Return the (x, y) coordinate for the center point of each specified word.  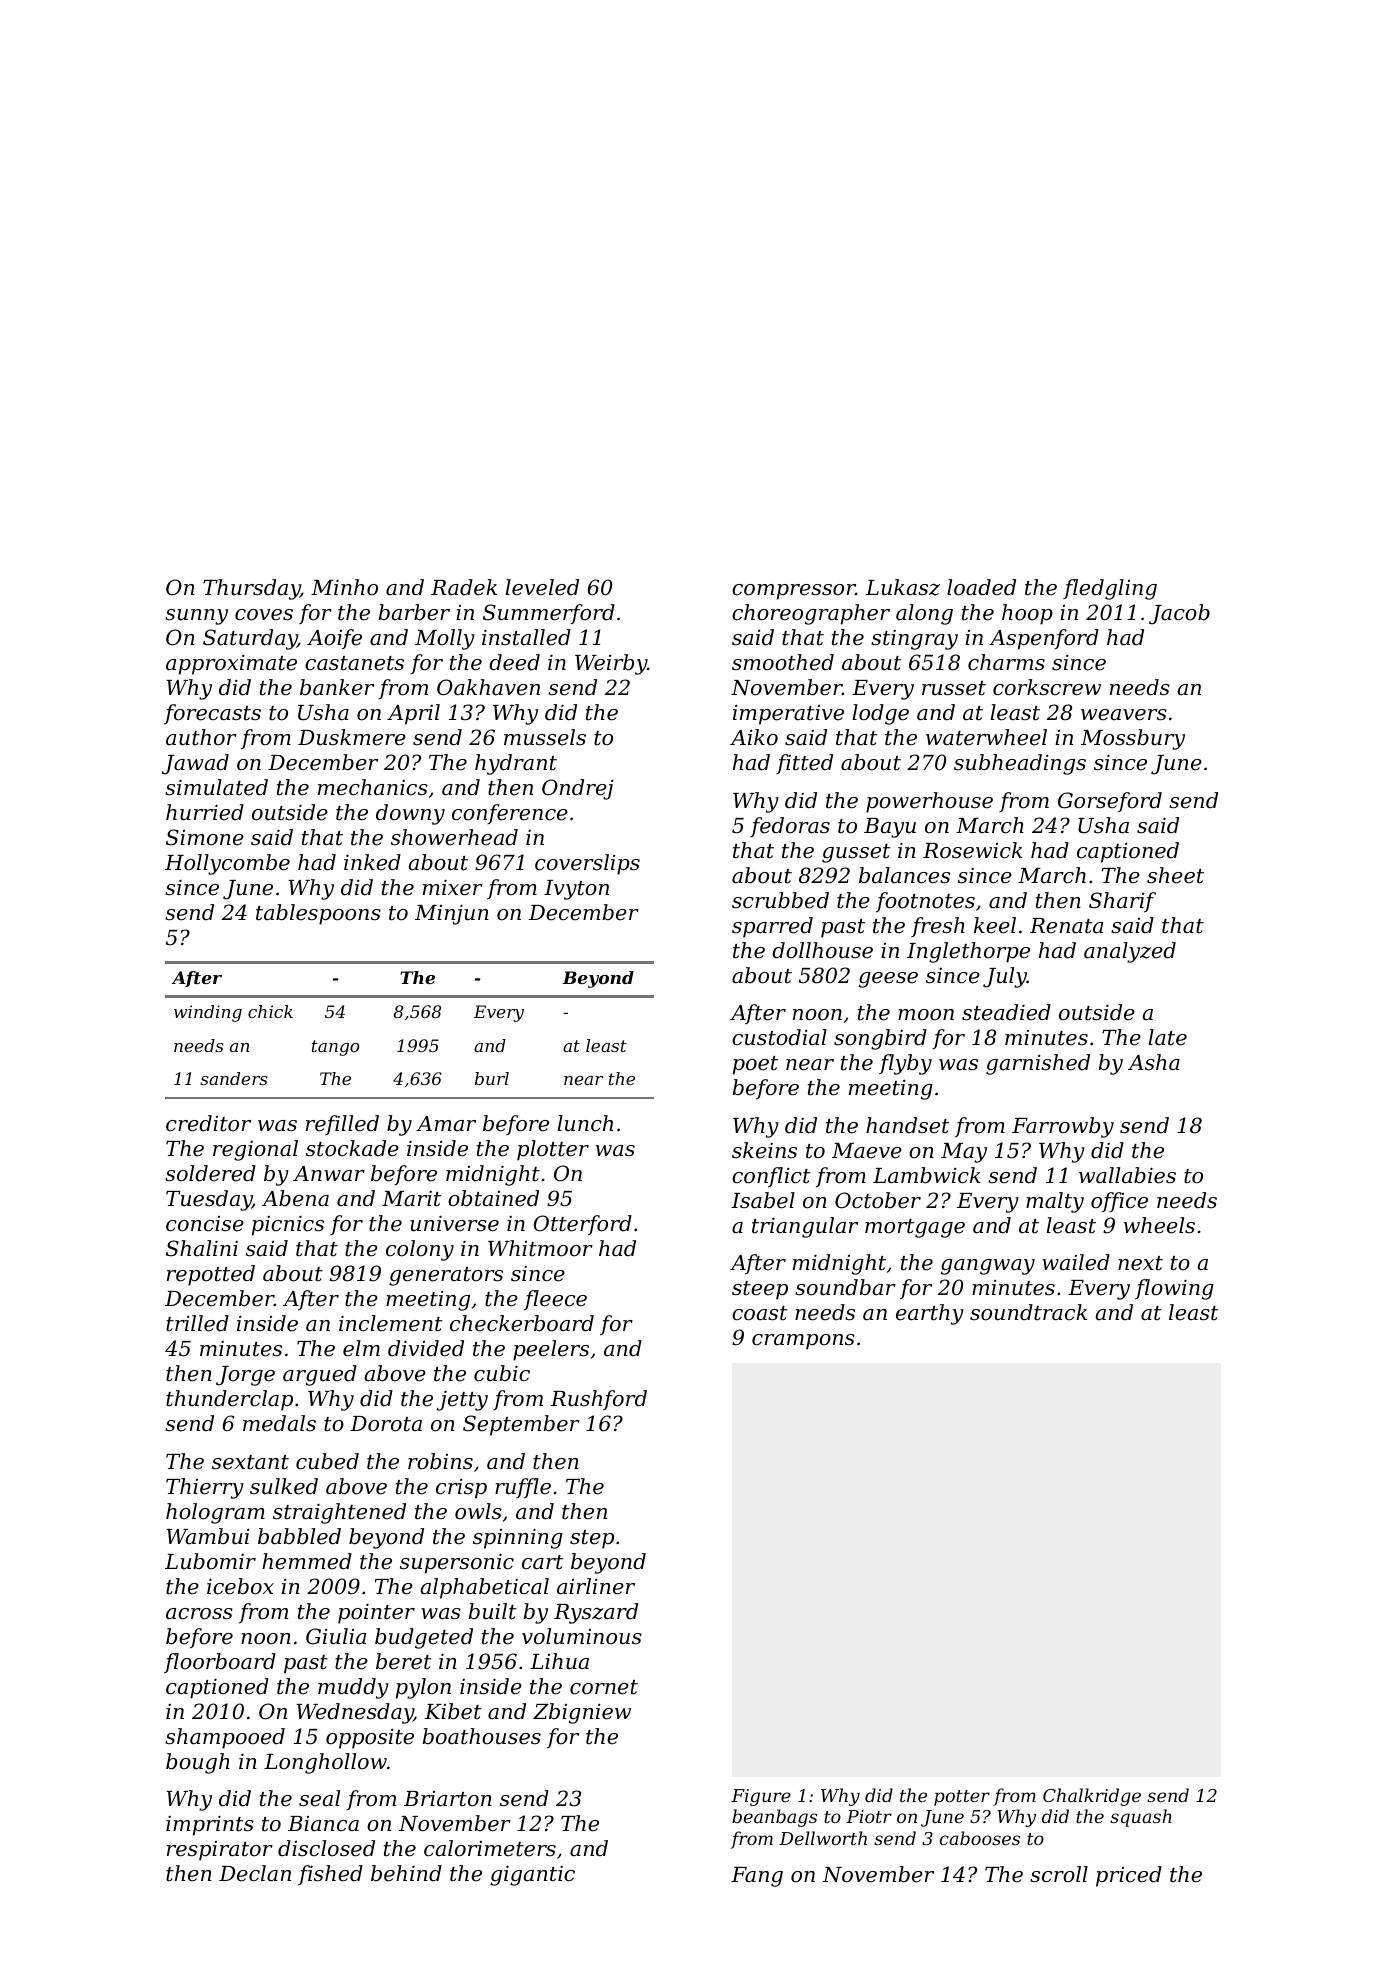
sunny (196, 617)
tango (336, 1048)
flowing (1174, 1289)
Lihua (559, 1661)
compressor (794, 592)
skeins (764, 1150)
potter (962, 1798)
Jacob (1179, 614)
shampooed (225, 1738)
